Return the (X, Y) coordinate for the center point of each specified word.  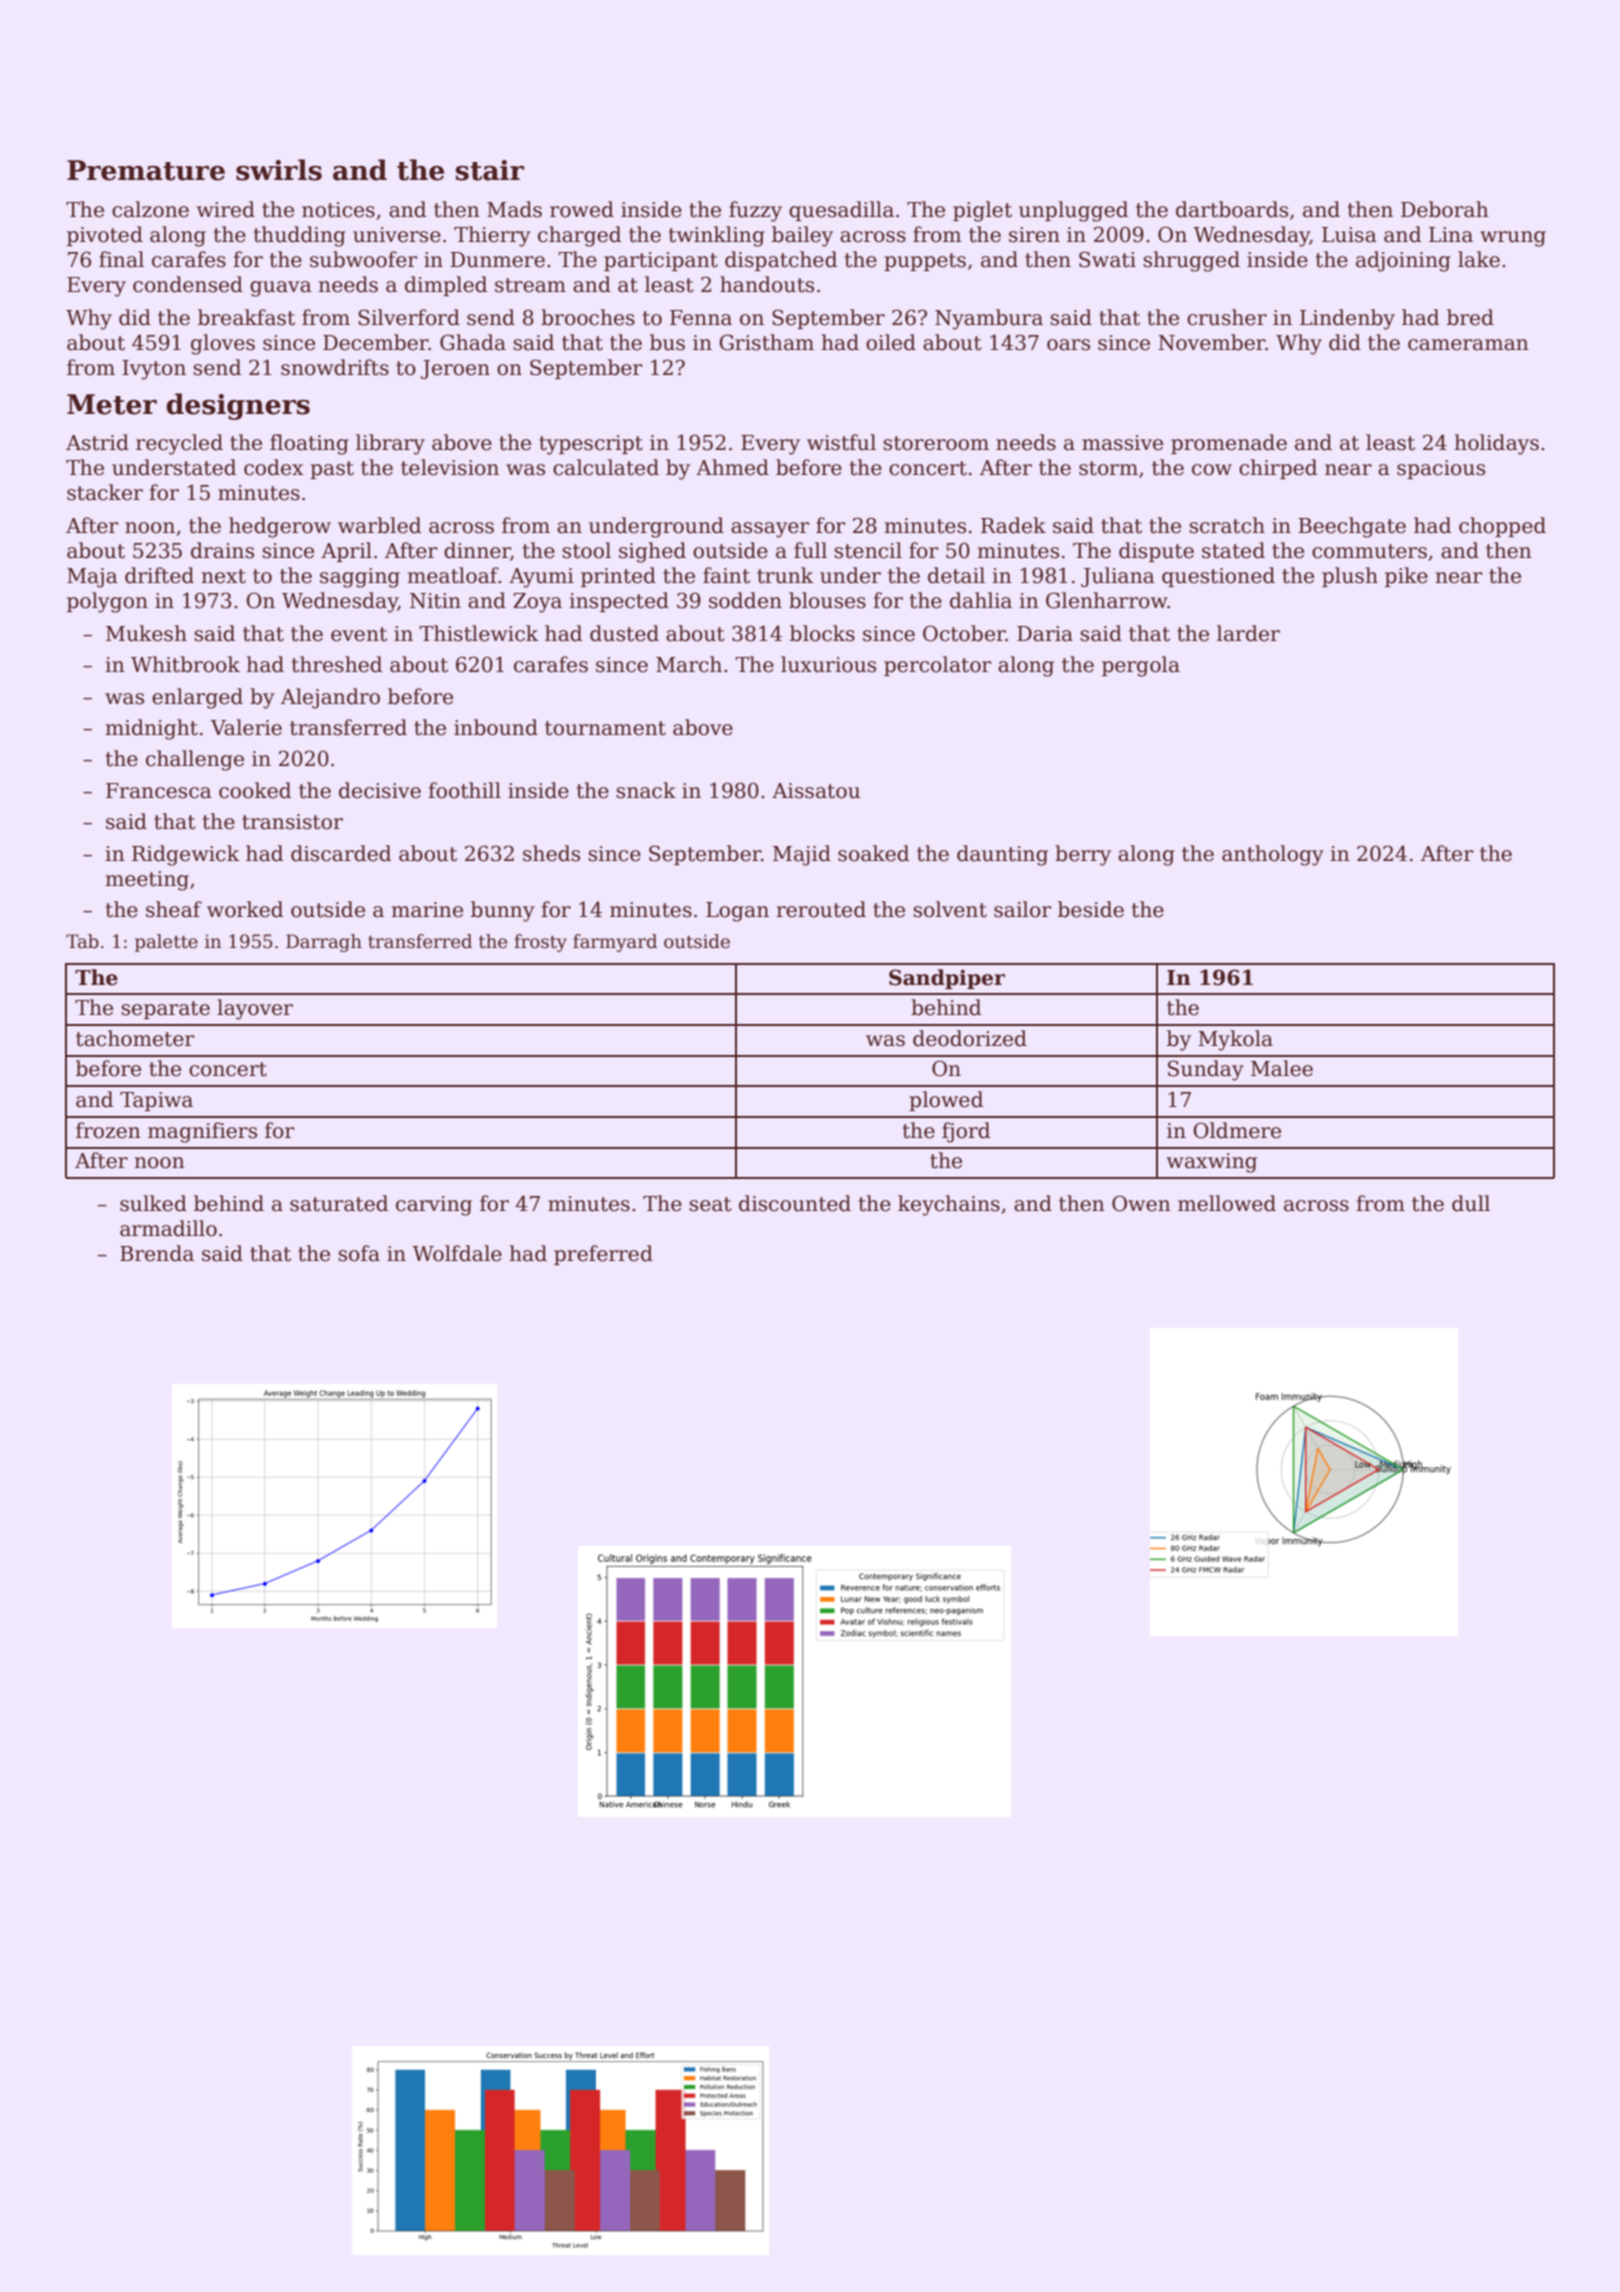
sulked (153, 1203)
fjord (966, 1132)
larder (1248, 633)
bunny (503, 911)
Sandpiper (947, 979)
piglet (982, 211)
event (359, 634)
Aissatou (816, 791)
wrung (1513, 239)
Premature (146, 170)
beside (1091, 909)
